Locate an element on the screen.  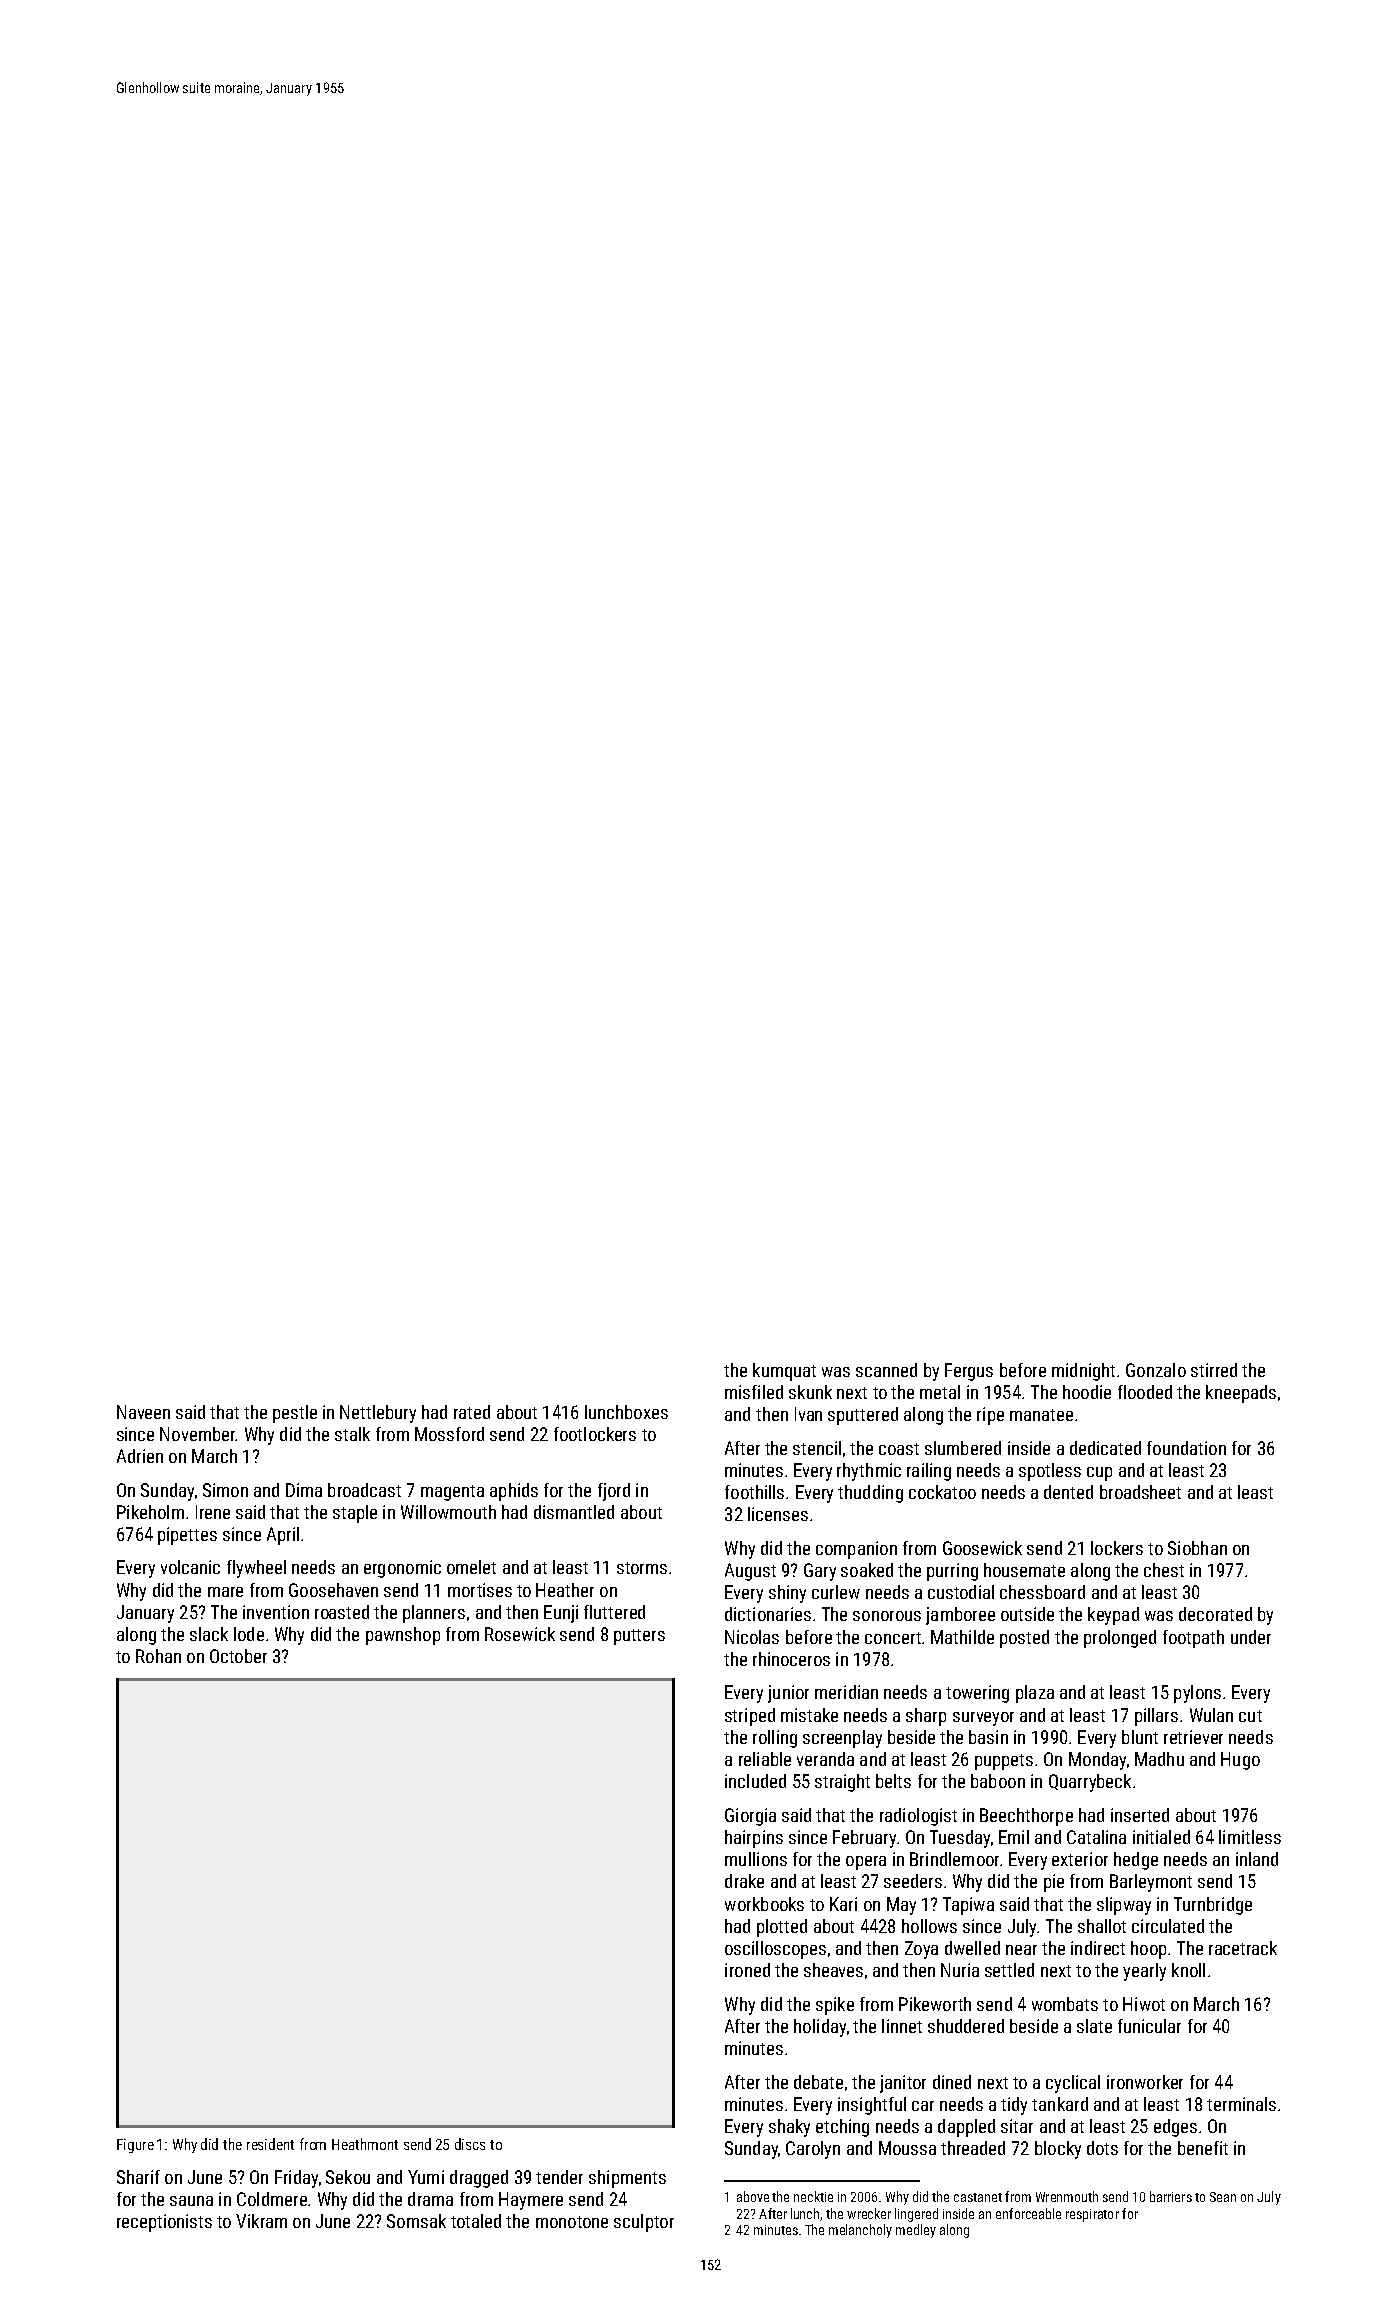
Rohan is located at coordinates (158, 1656).
